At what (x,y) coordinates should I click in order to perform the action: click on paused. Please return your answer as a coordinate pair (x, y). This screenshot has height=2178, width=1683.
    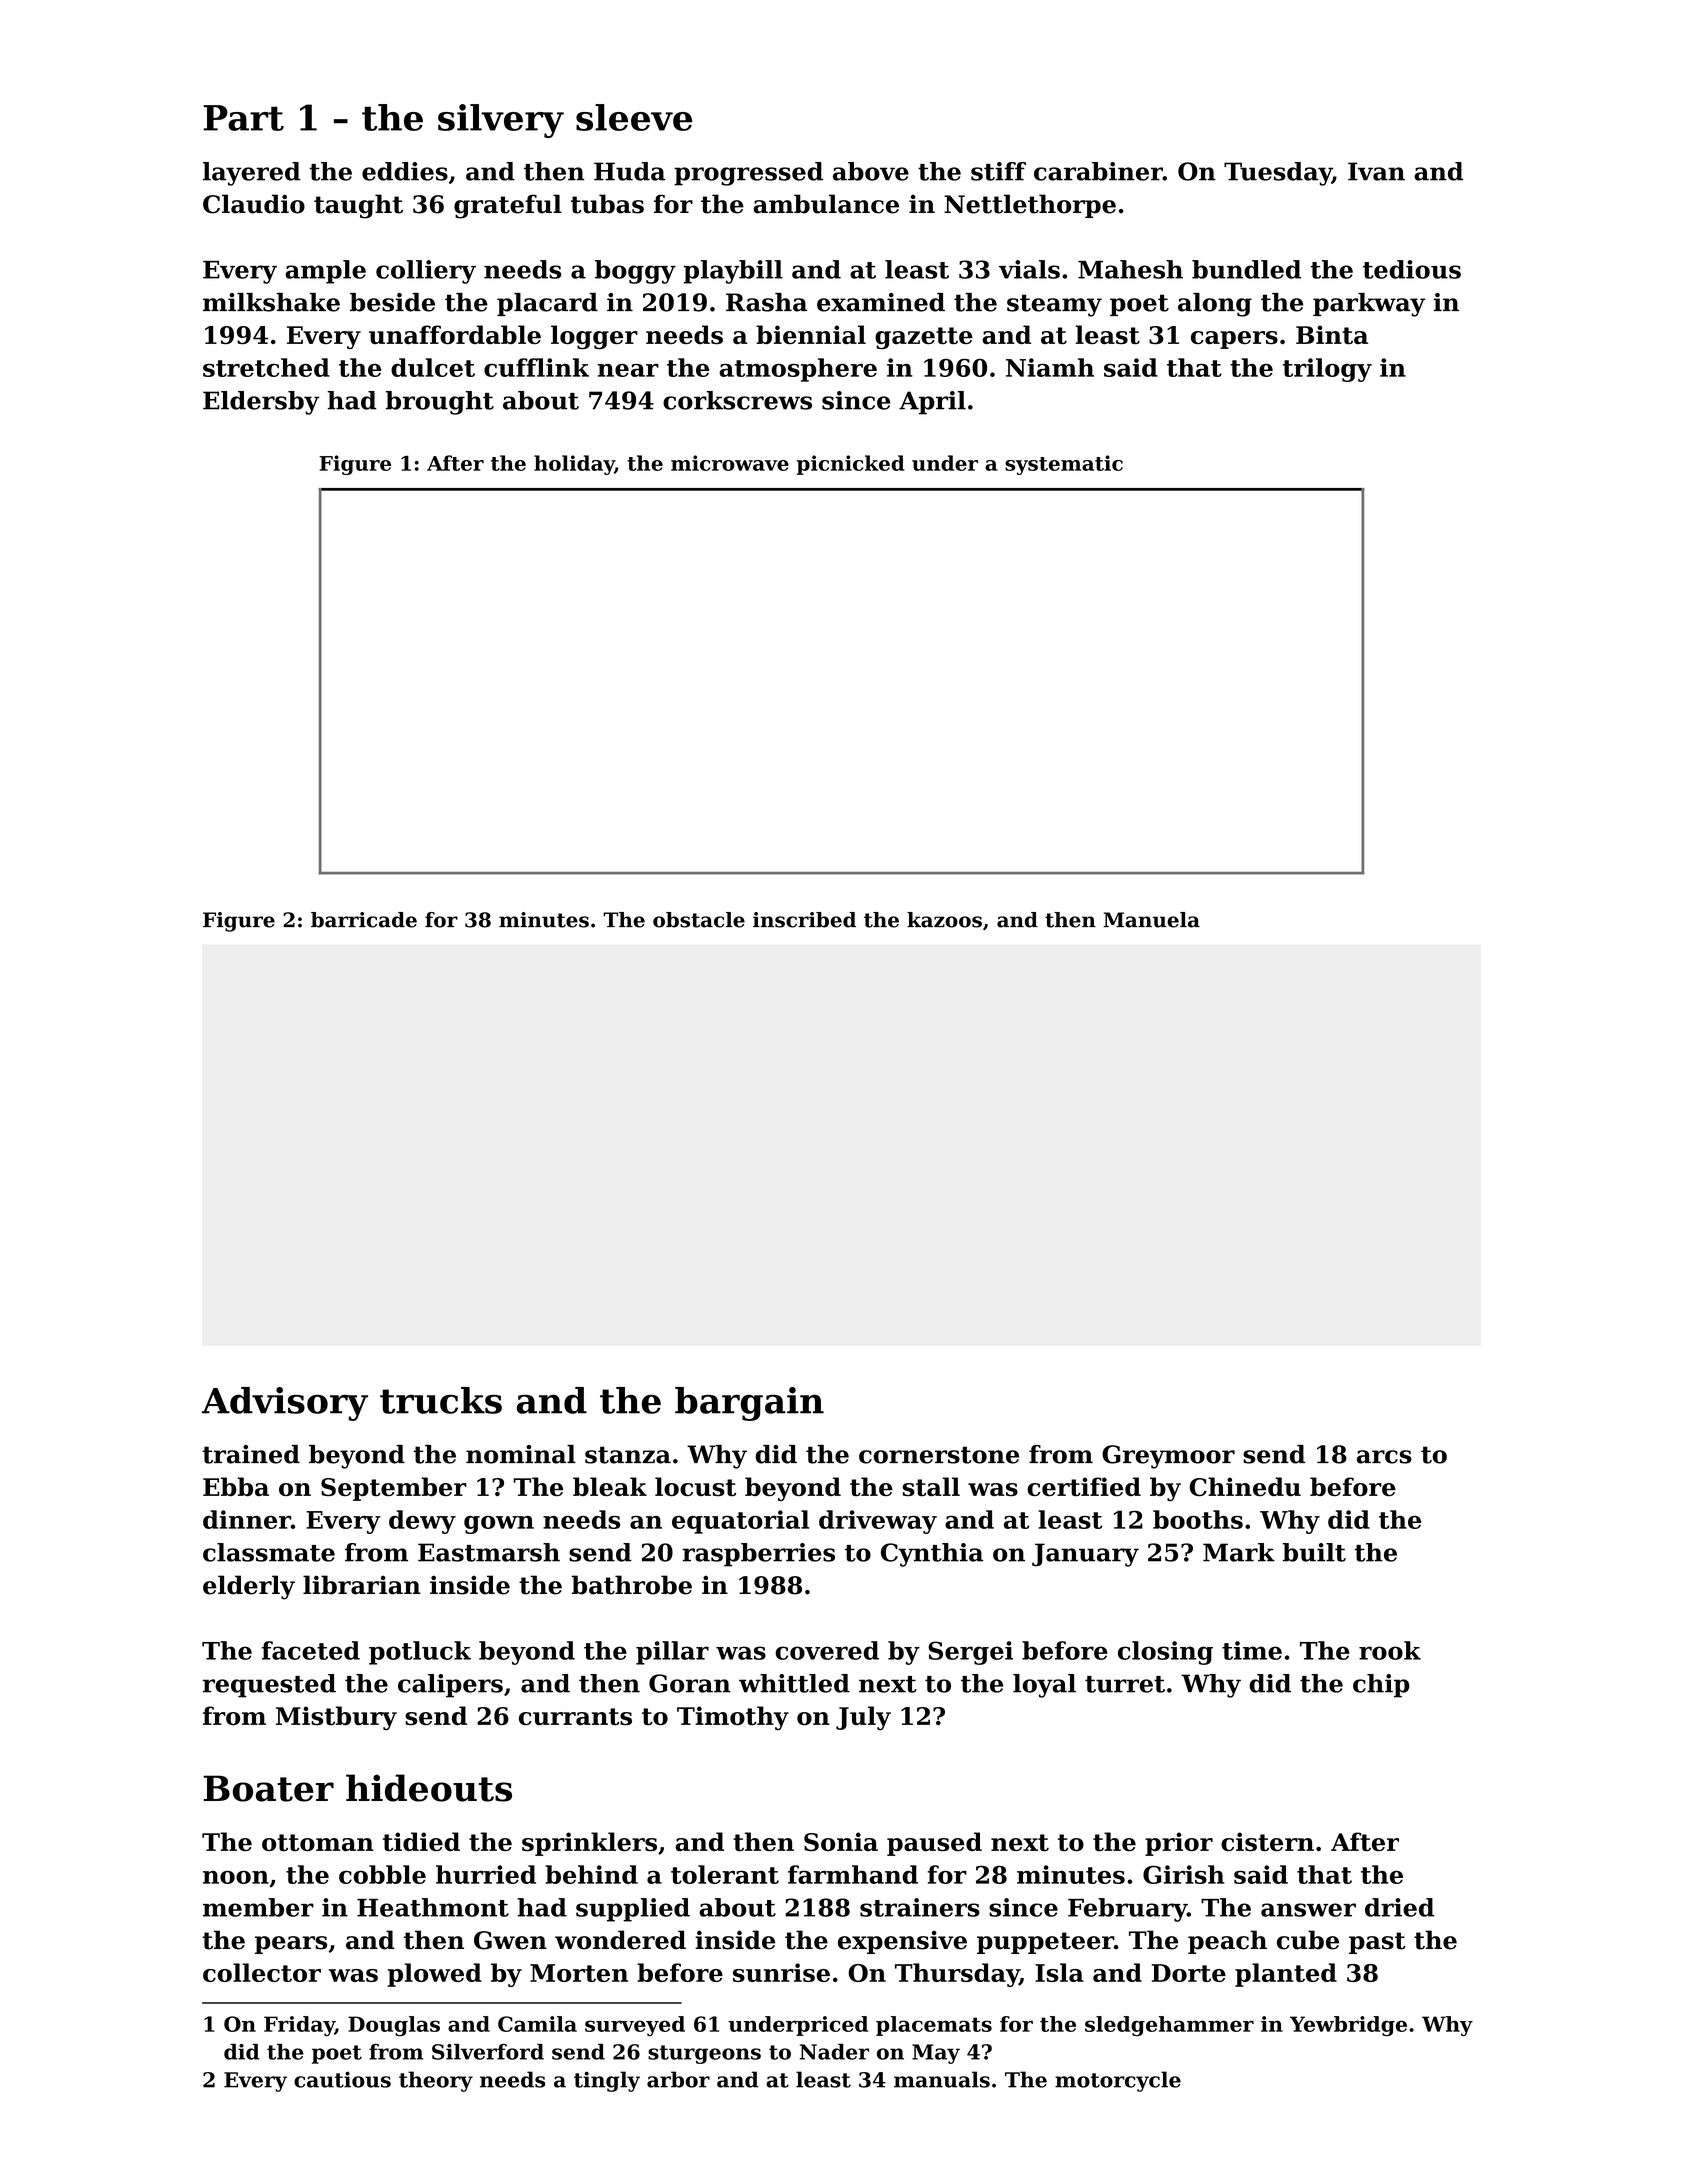
    Looking at the image, I should click on (934, 1844).
